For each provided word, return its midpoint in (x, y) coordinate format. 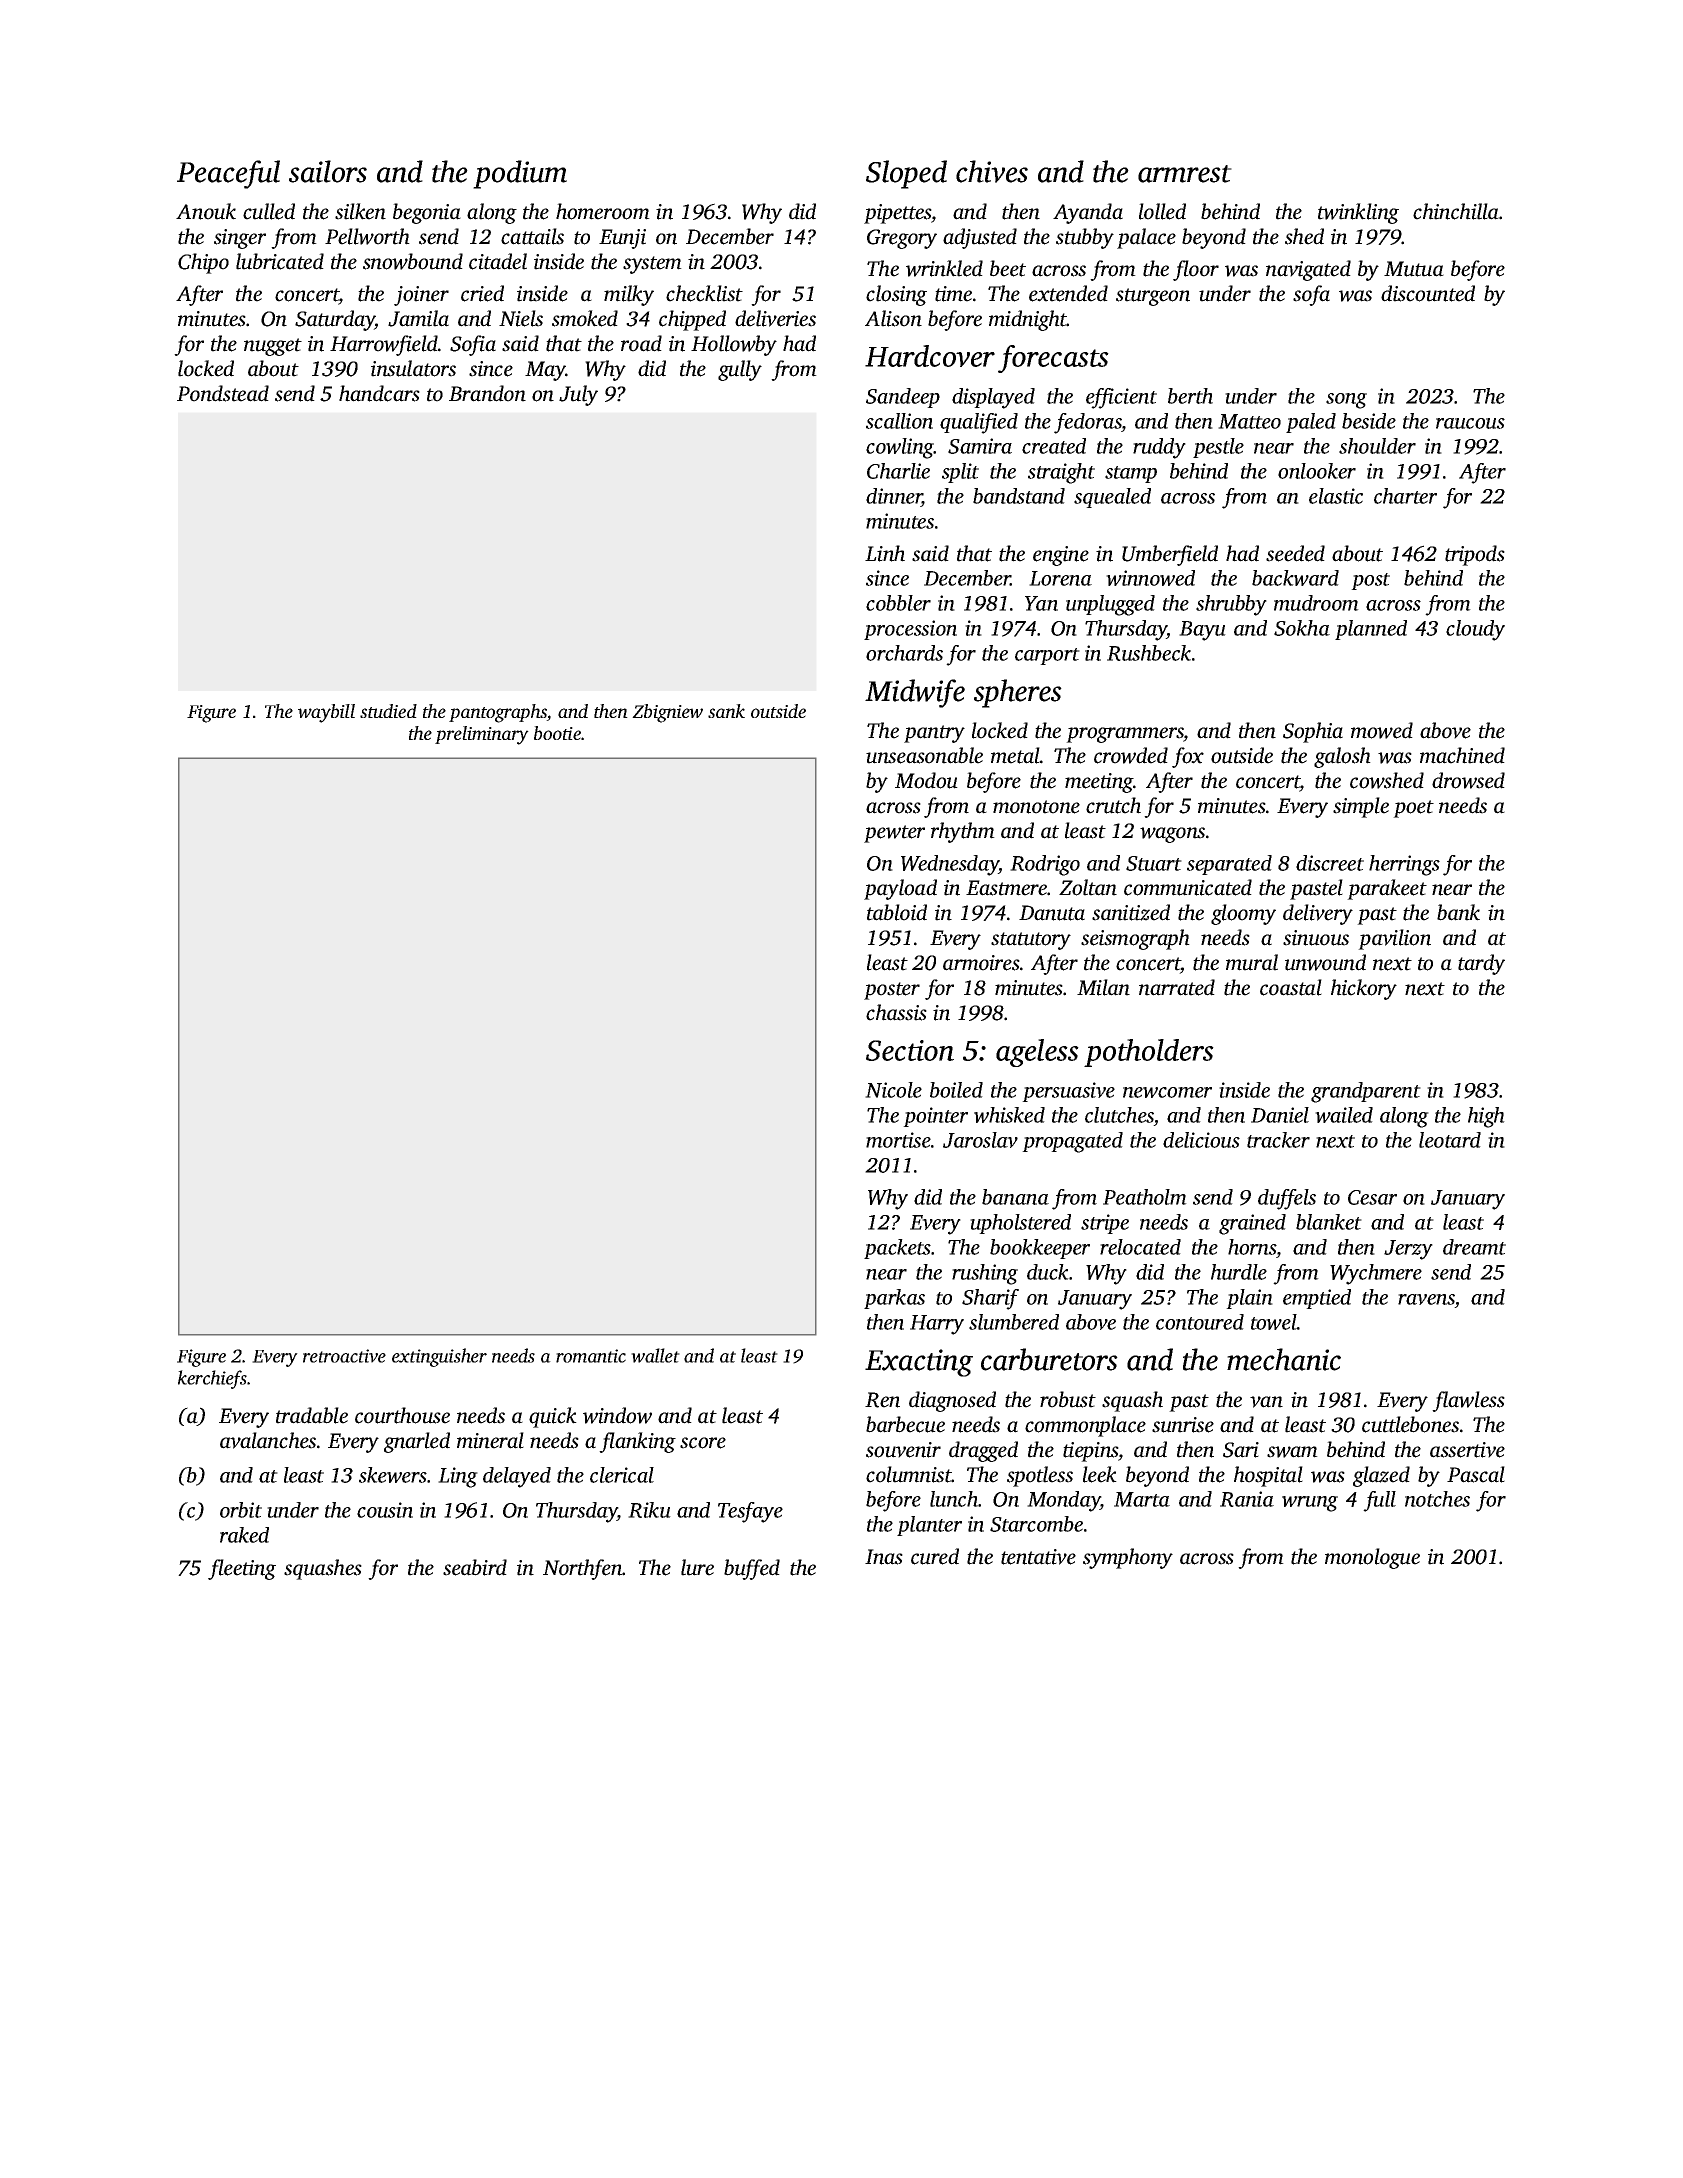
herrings (1404, 865)
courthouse (402, 1415)
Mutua (1414, 269)
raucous (1470, 423)
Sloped (906, 174)
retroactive (344, 1356)
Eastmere (1007, 888)
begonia (427, 213)
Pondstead (223, 393)
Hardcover (930, 356)
